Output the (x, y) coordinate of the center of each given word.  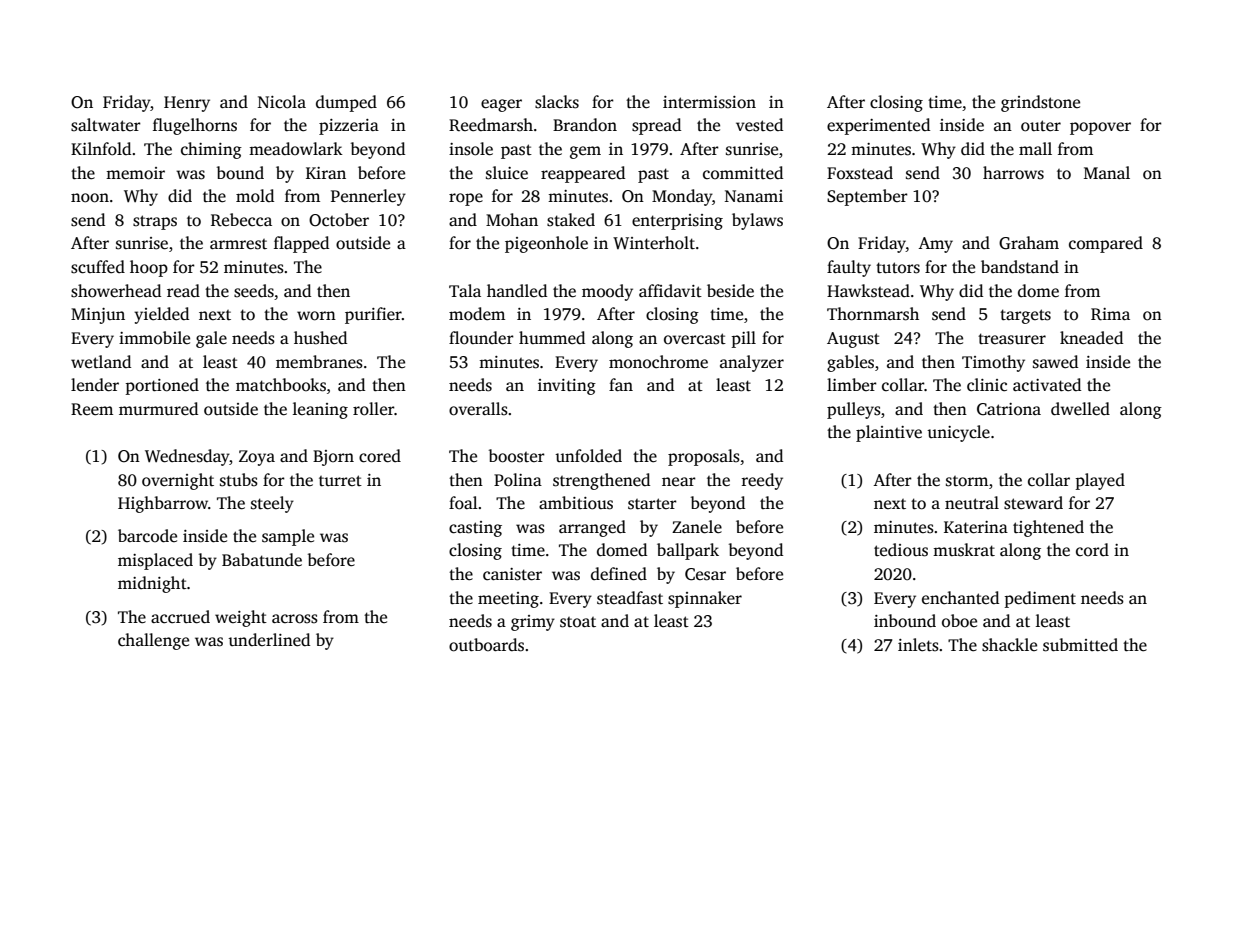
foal (463, 503)
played (1100, 481)
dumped (346, 103)
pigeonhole (546, 244)
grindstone (1040, 103)
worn (316, 316)
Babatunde (262, 560)
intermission (709, 102)
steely (272, 504)
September (867, 197)
